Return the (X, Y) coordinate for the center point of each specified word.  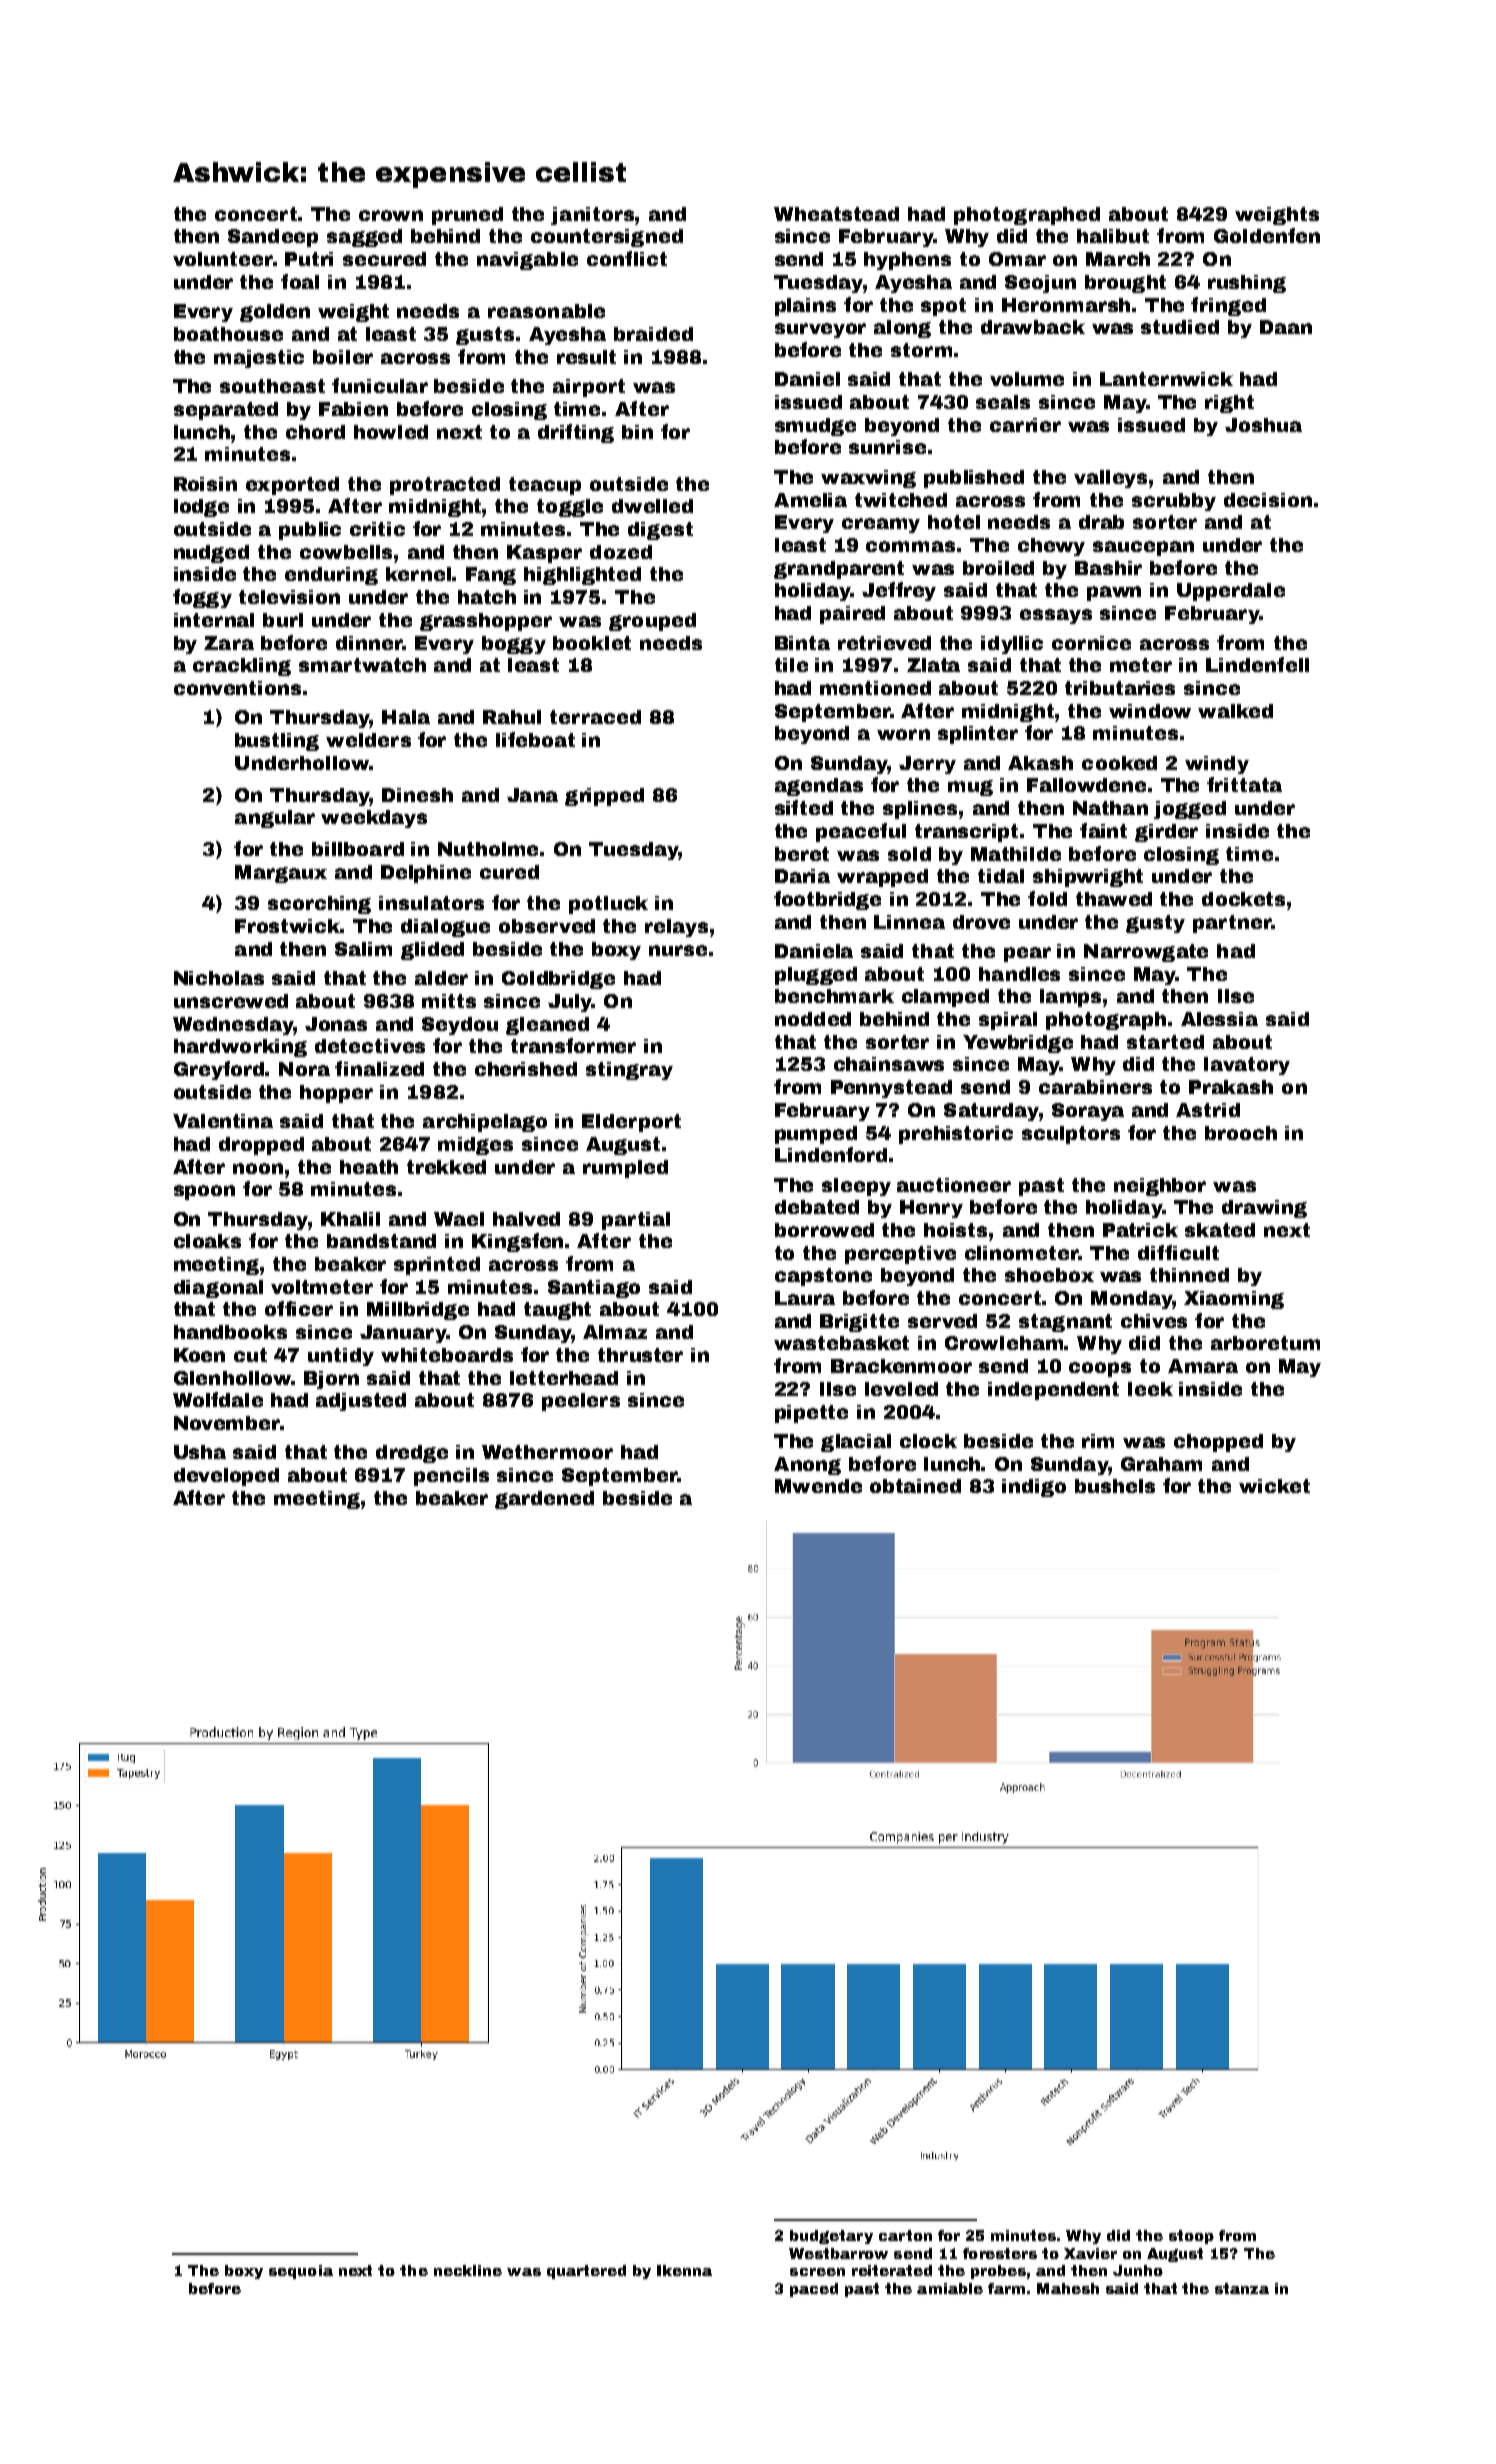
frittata (1244, 784)
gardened (544, 1500)
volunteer (223, 259)
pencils (451, 1477)
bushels (1115, 1486)
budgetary (831, 2237)
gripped (604, 797)
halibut (1113, 236)
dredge (412, 1454)
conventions (237, 688)
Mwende (818, 1486)
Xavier (1090, 2253)
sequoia (301, 2272)
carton (905, 2235)
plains (805, 307)
